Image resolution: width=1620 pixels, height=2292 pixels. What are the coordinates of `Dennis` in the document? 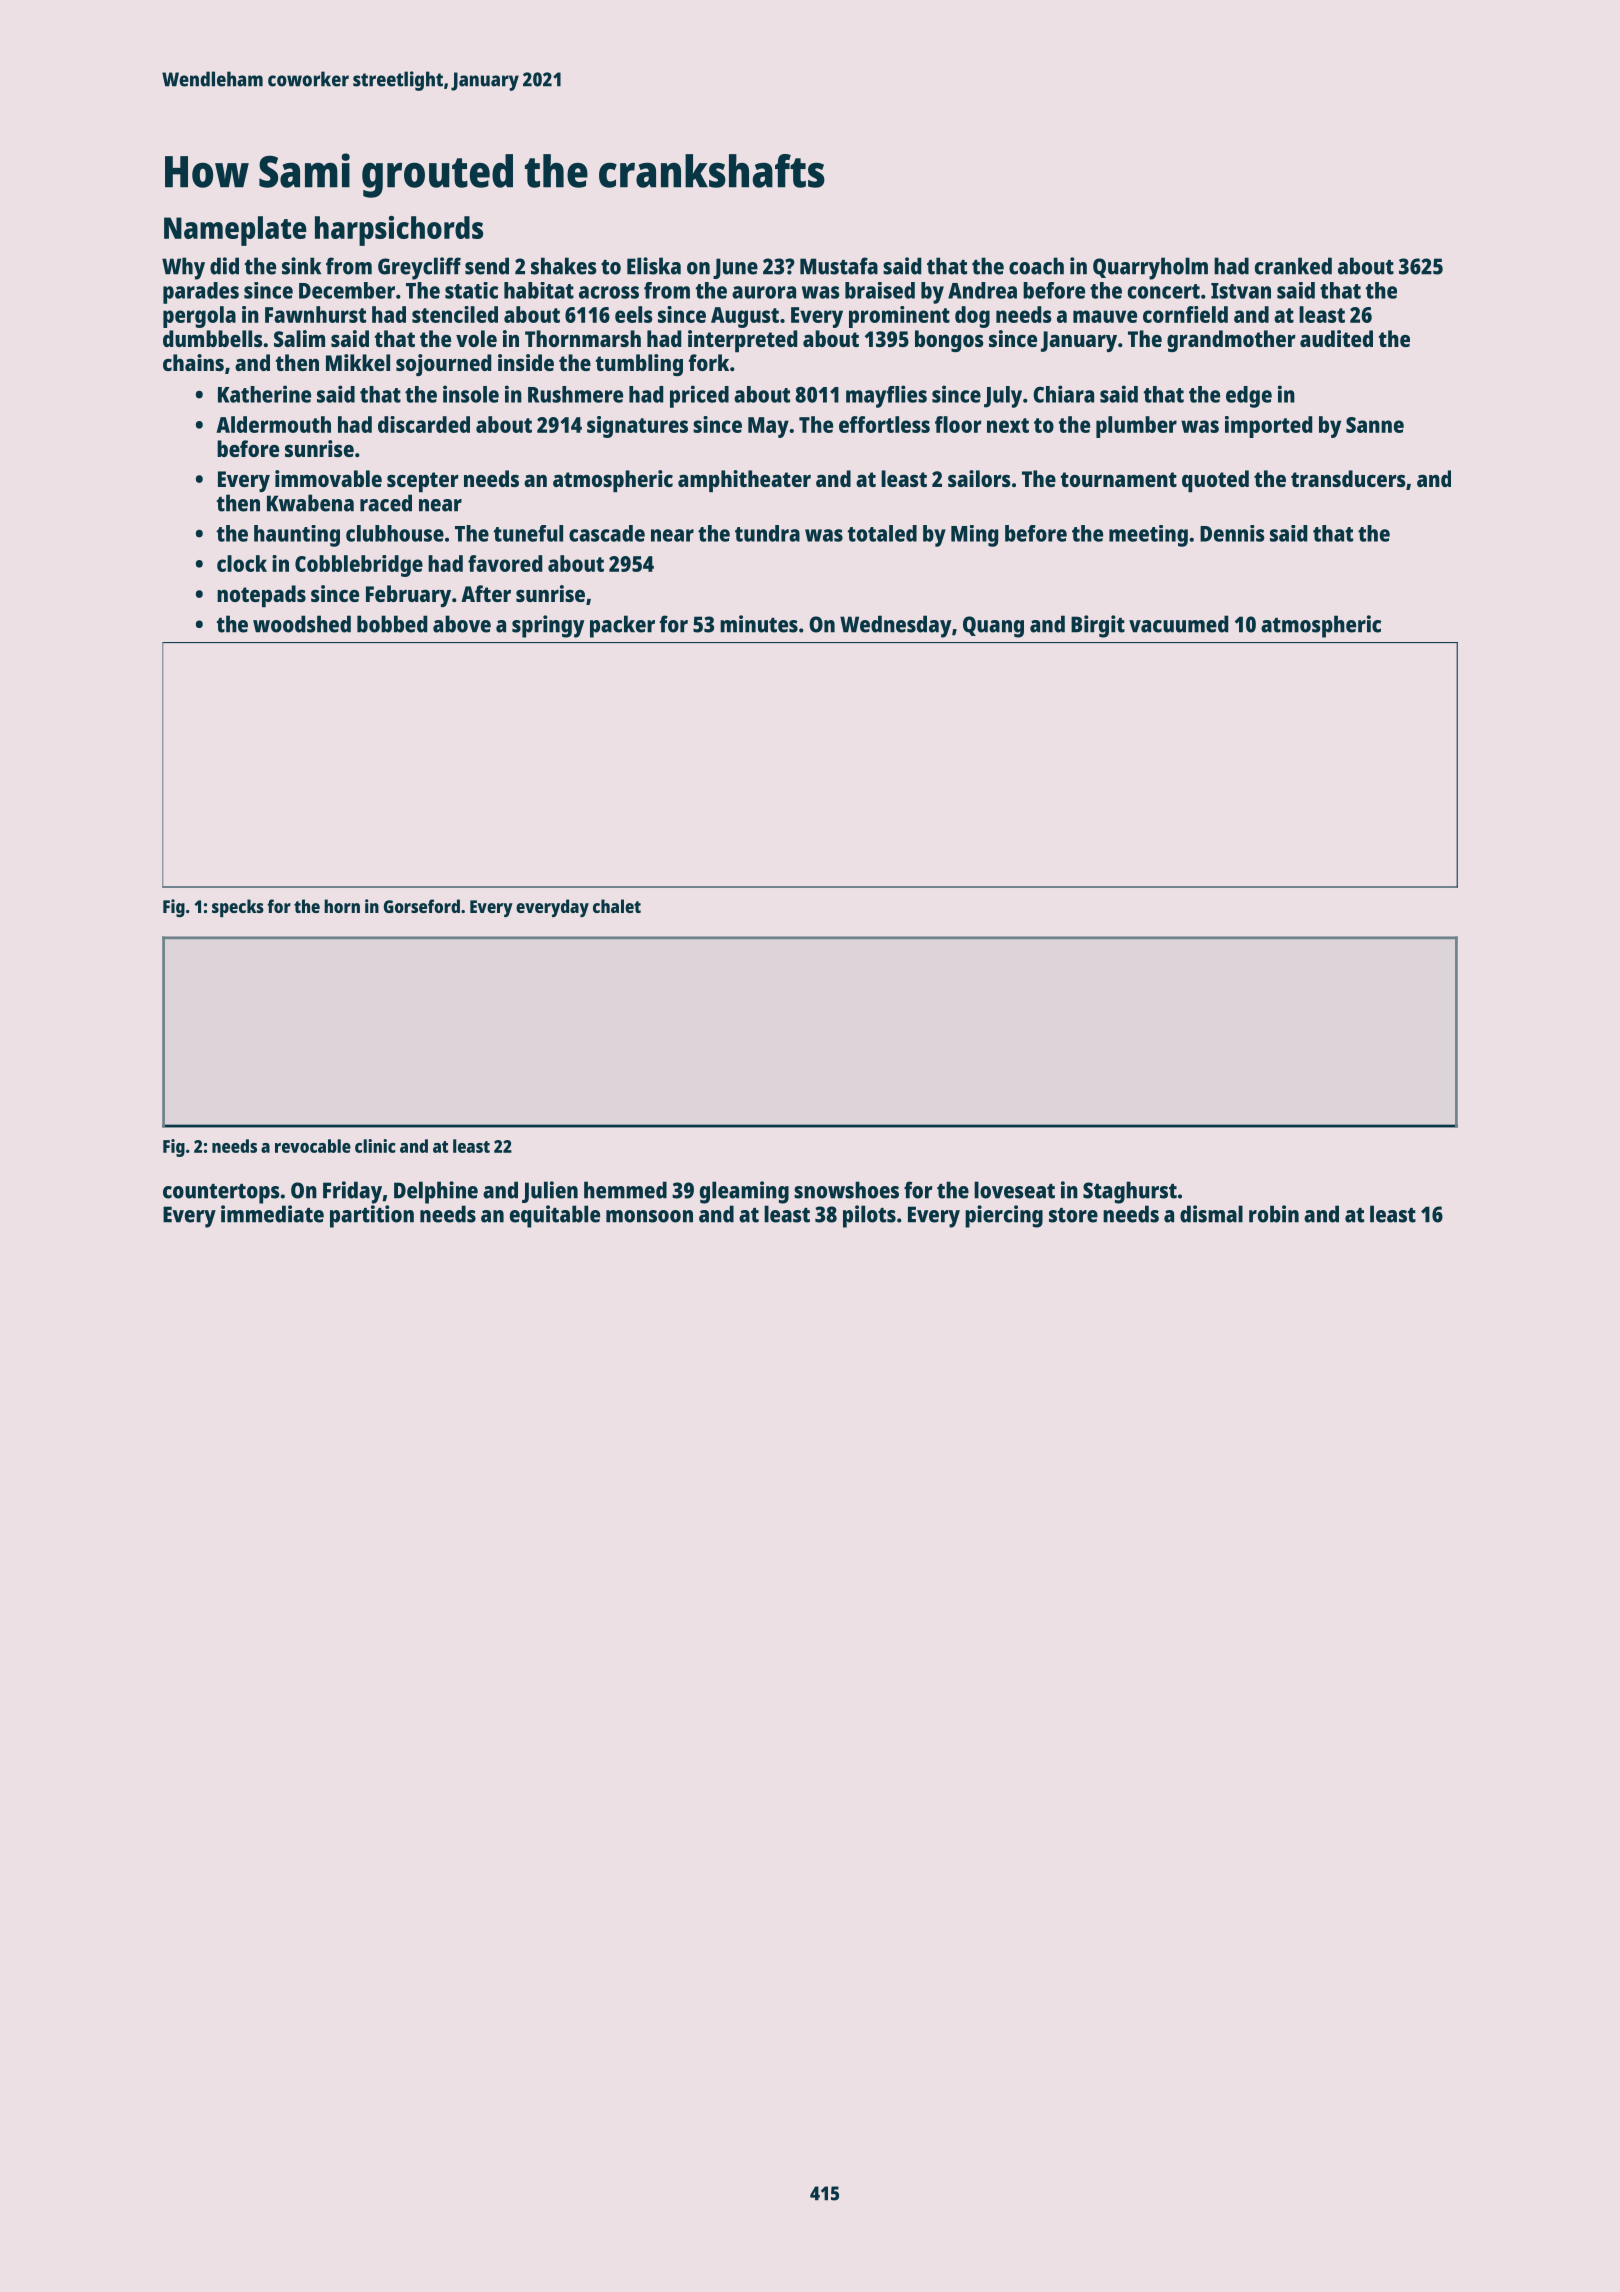 It's located at (1232, 533).
